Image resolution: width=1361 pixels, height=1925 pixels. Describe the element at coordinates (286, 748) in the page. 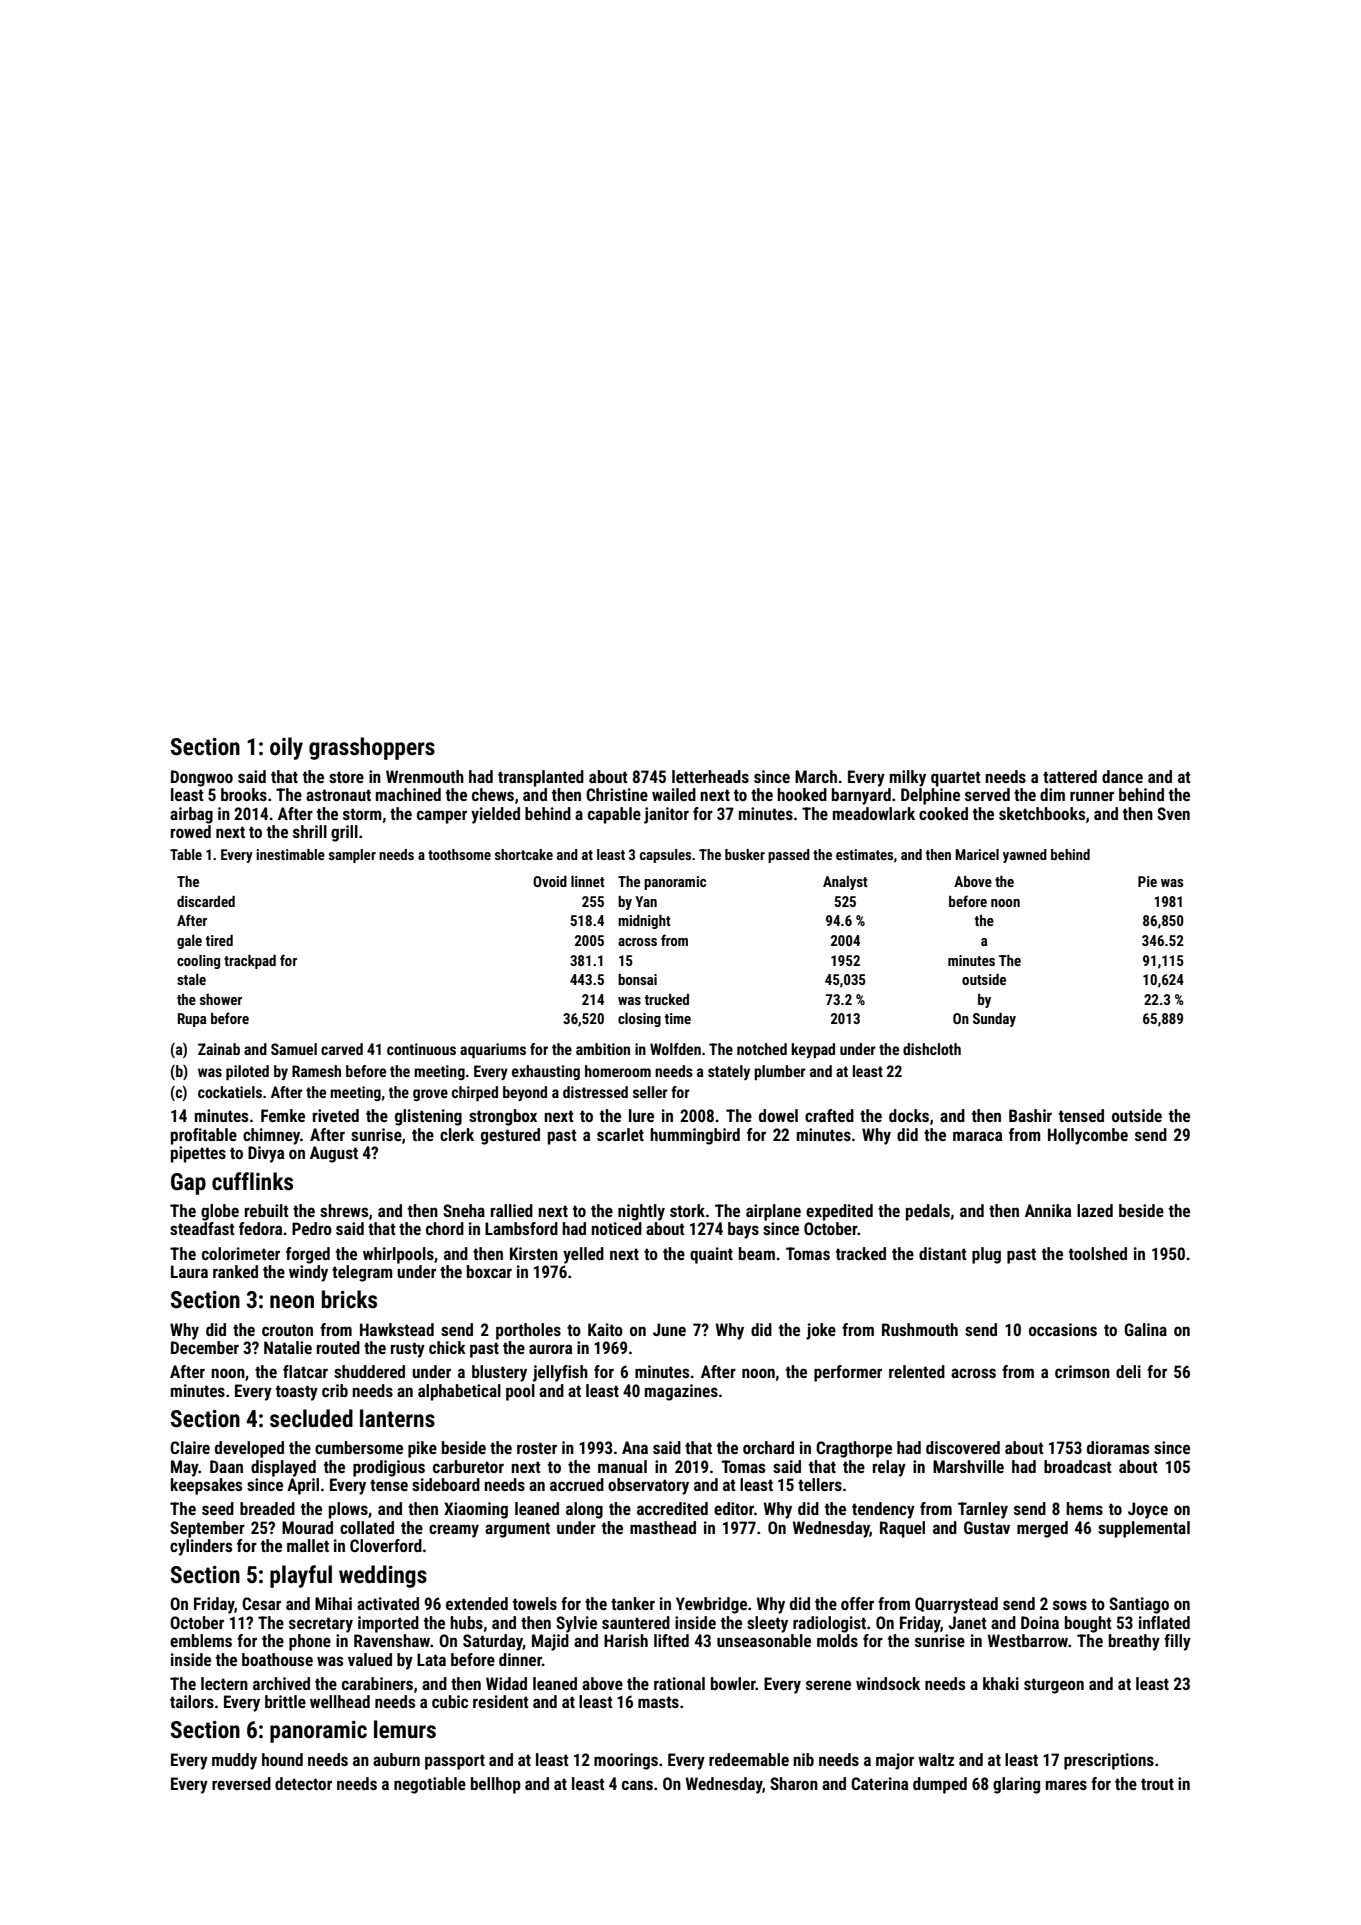

I see `oily` at that location.
